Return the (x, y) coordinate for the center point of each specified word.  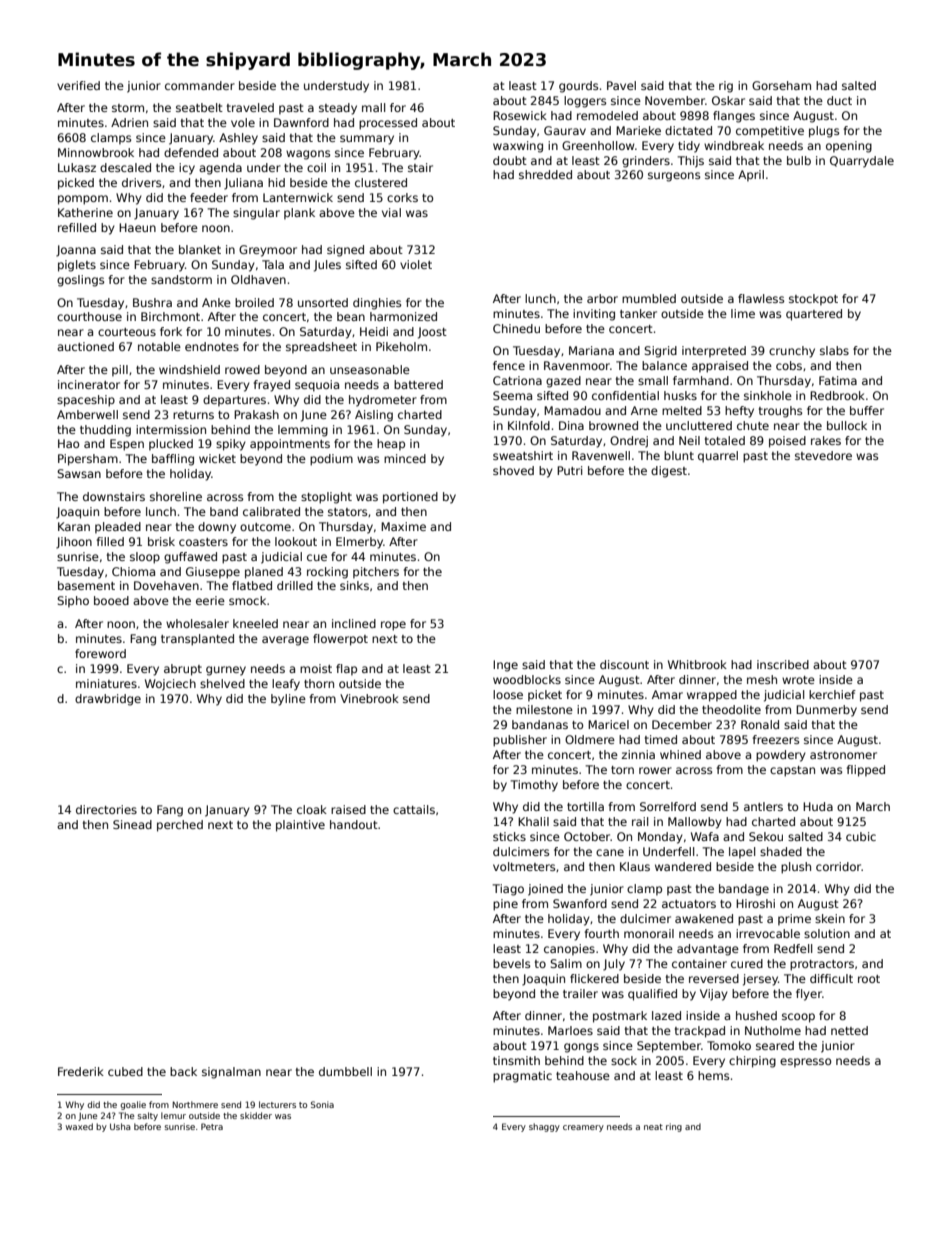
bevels (511, 963)
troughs (780, 412)
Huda (818, 806)
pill (120, 371)
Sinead (132, 824)
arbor (602, 298)
